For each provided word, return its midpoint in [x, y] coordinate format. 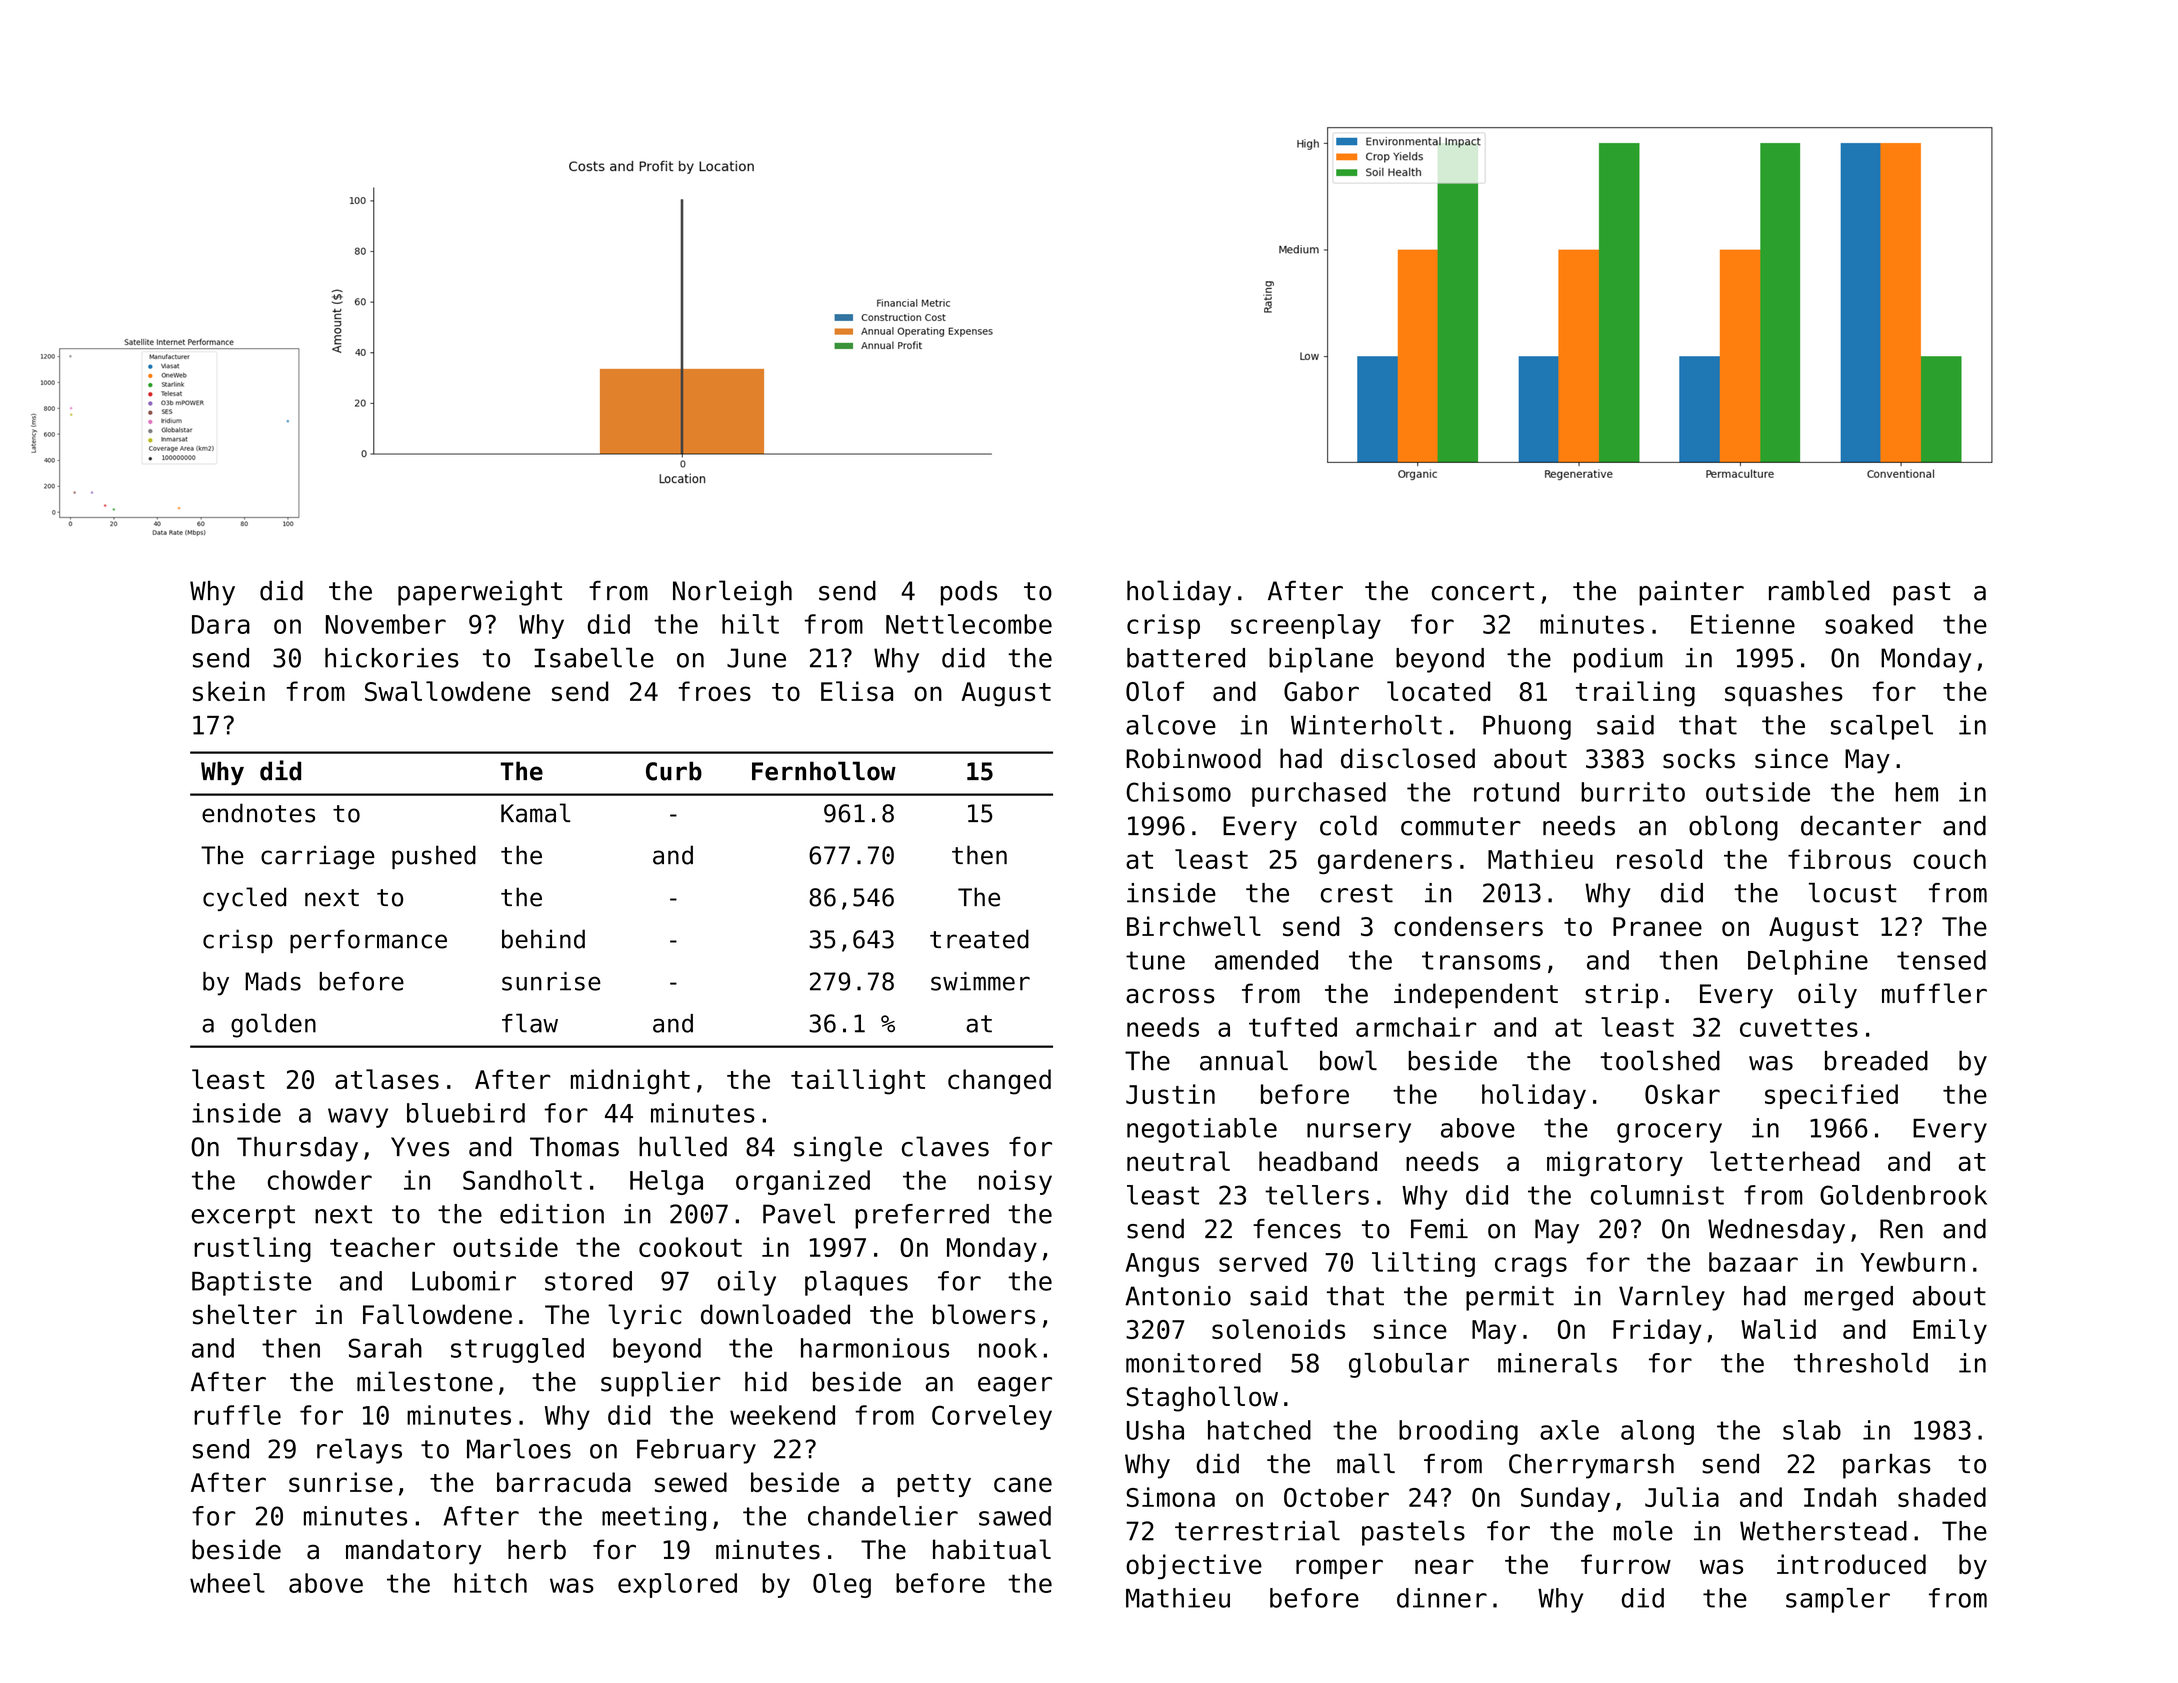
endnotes [258, 813]
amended [1266, 960]
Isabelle [594, 657]
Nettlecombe [969, 624]
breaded [1876, 1060]
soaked [1869, 624]
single [838, 1149]
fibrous [1839, 859]
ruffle [237, 1415]
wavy [358, 1118]
